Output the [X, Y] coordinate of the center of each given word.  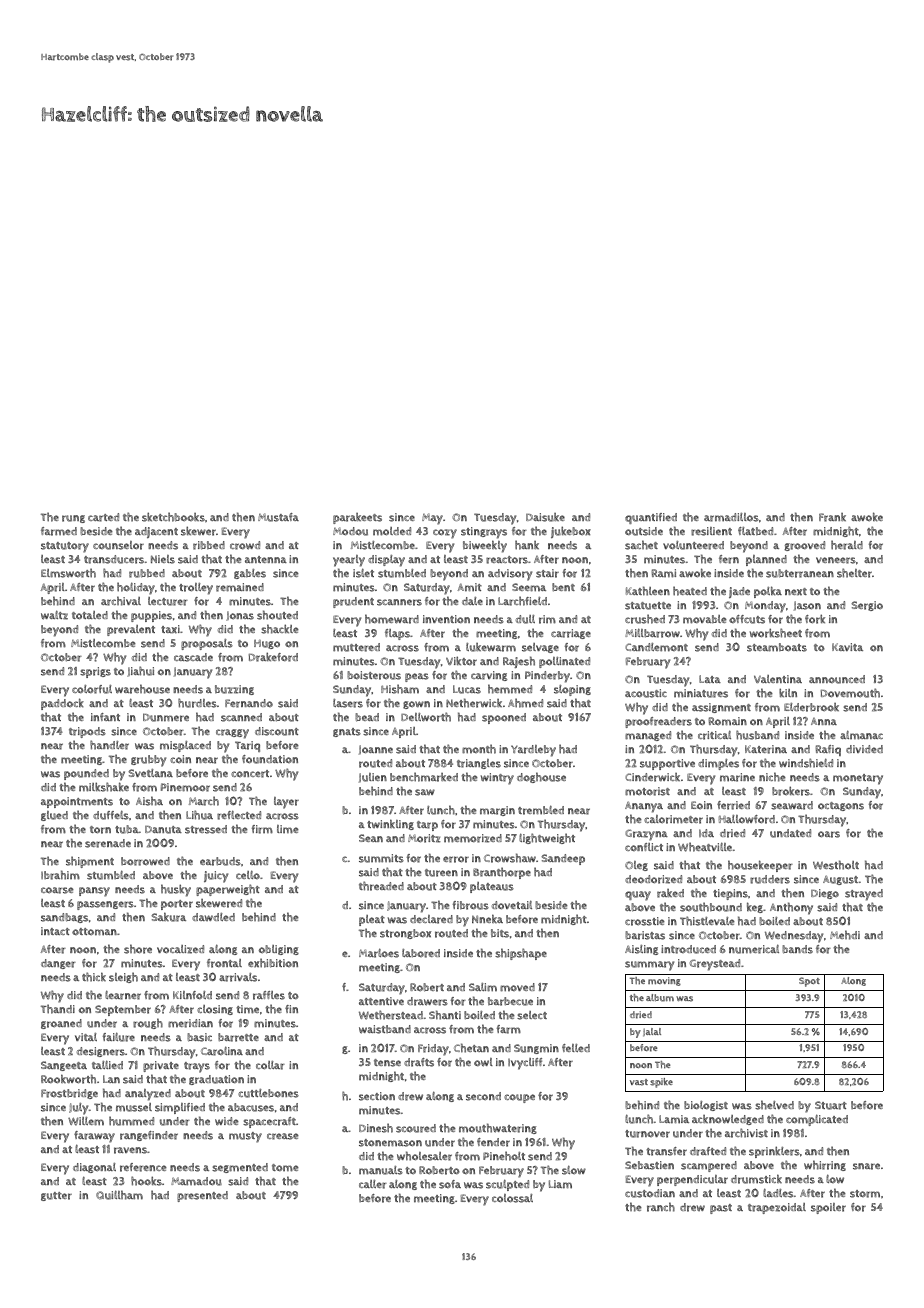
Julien [373, 778]
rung [73, 519]
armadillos [731, 517]
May [432, 519]
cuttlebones [268, 1093]
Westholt [836, 865]
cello [248, 874]
